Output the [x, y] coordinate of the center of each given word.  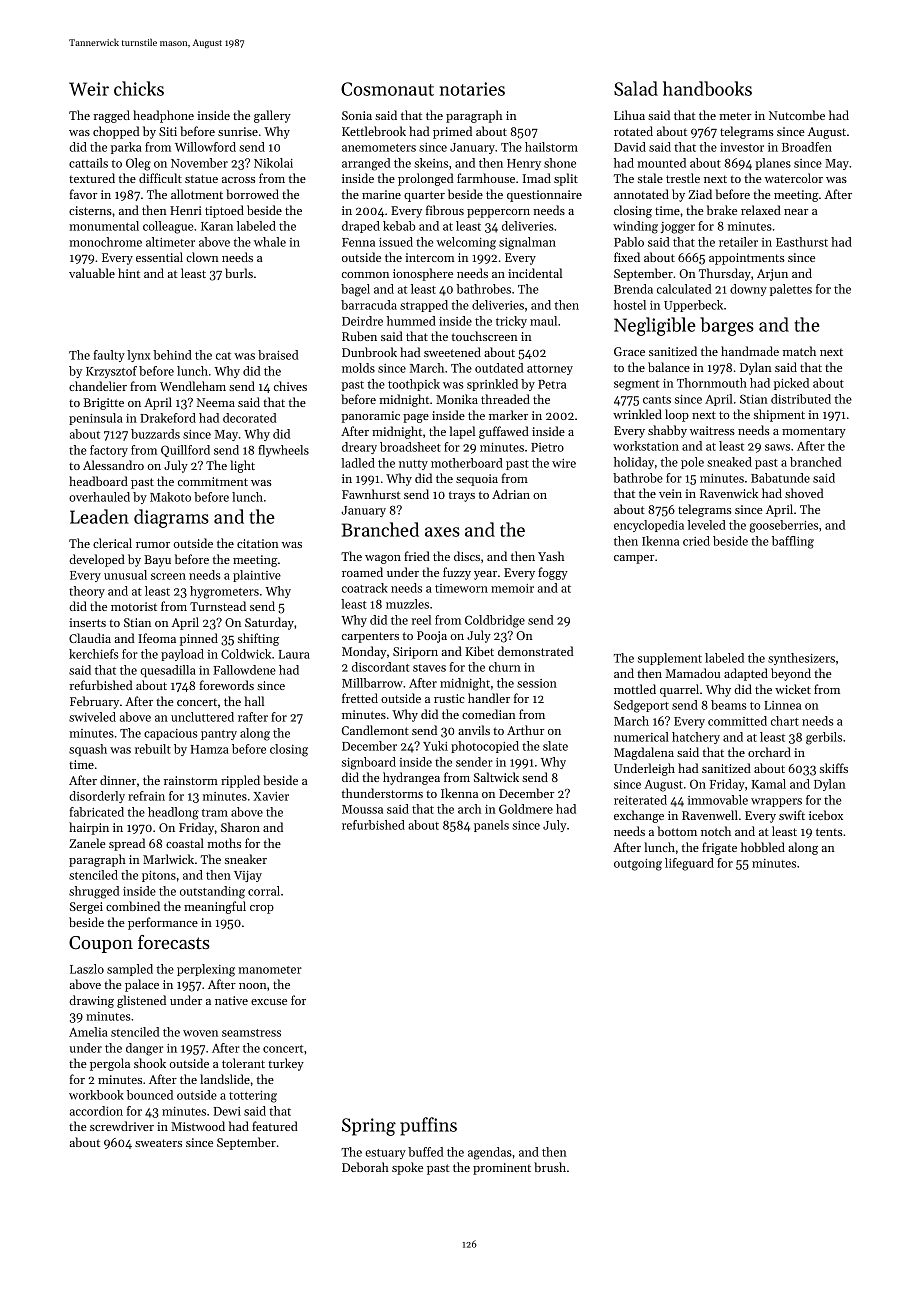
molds [358, 368]
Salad [636, 88]
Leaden [99, 516]
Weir [89, 89]
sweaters [158, 1143]
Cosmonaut [387, 89]
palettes [791, 290]
